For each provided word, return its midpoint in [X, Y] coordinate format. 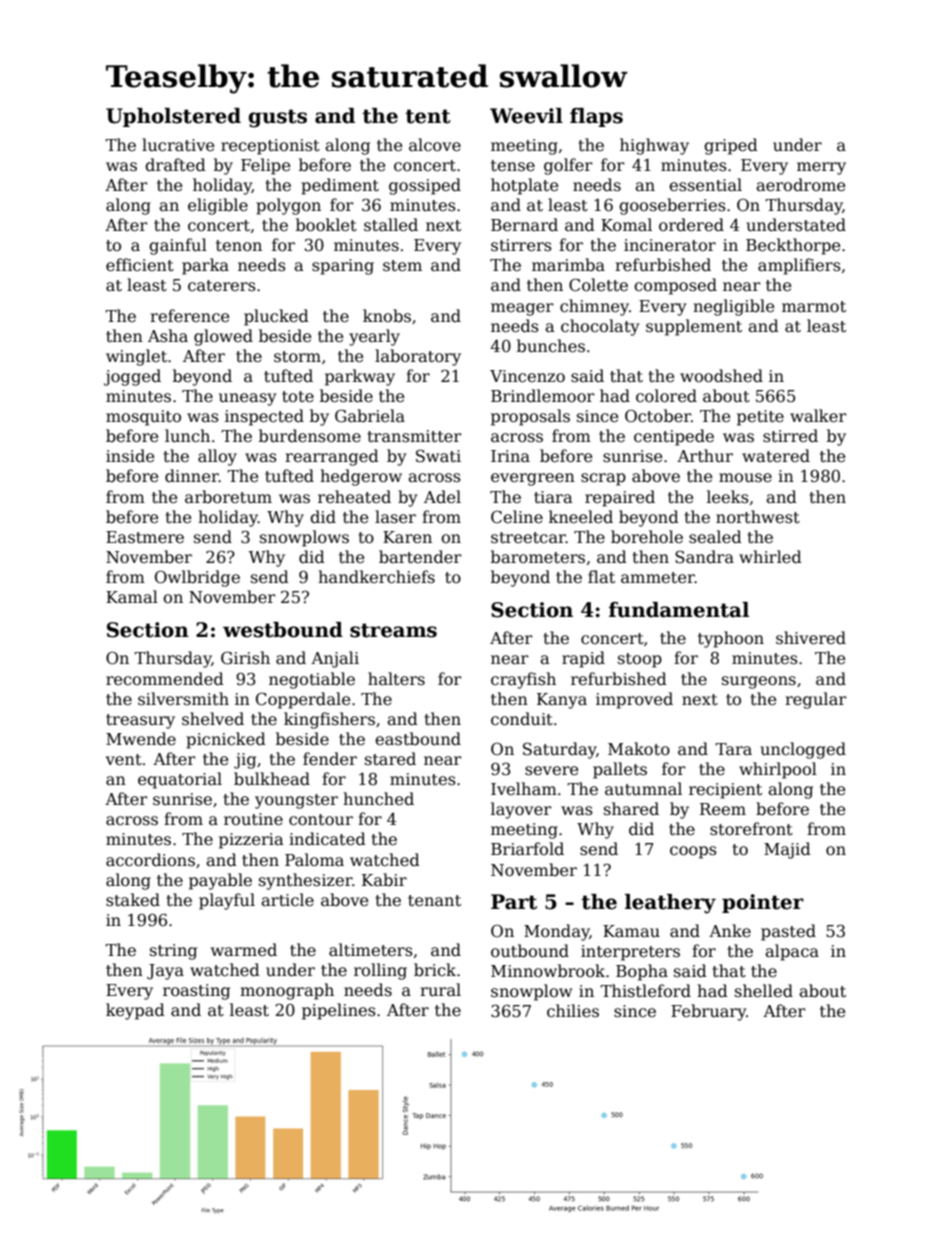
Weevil [526, 116]
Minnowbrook [548, 970]
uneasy [247, 399]
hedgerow [361, 477]
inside [130, 456]
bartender [420, 557]
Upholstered [173, 117]
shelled [764, 991]
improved [634, 700]
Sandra [704, 557]
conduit [522, 718]
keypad [135, 1011]
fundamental [679, 610]
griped [731, 146]
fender [330, 759]
